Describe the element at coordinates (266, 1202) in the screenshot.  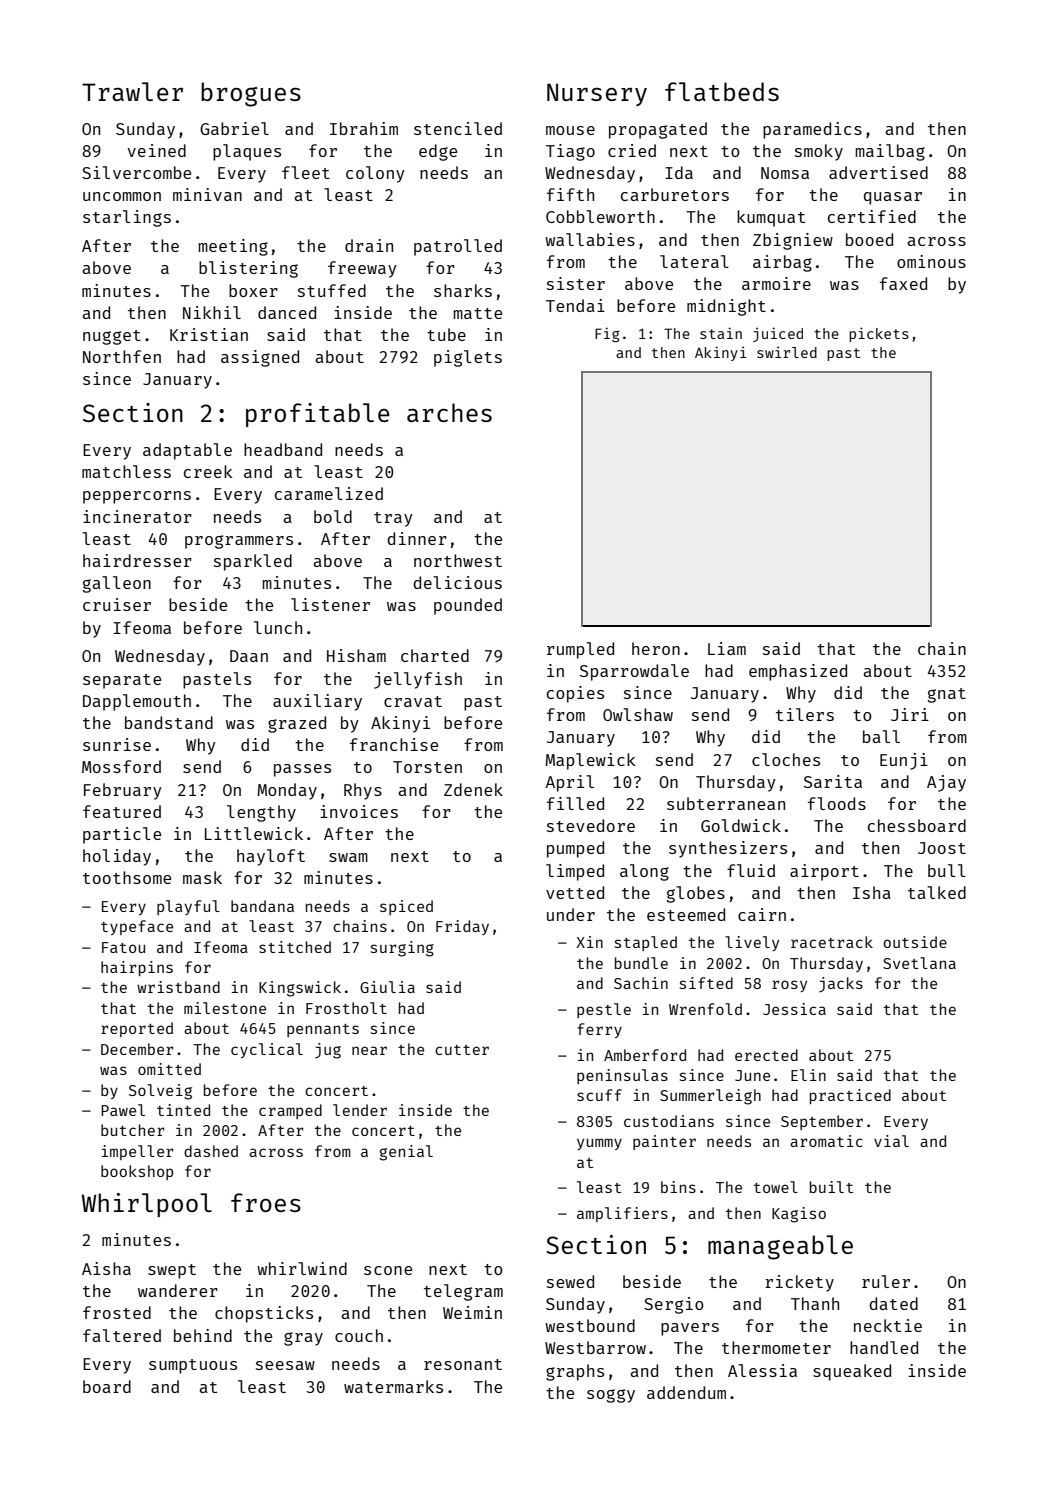
I see `froes` at that location.
